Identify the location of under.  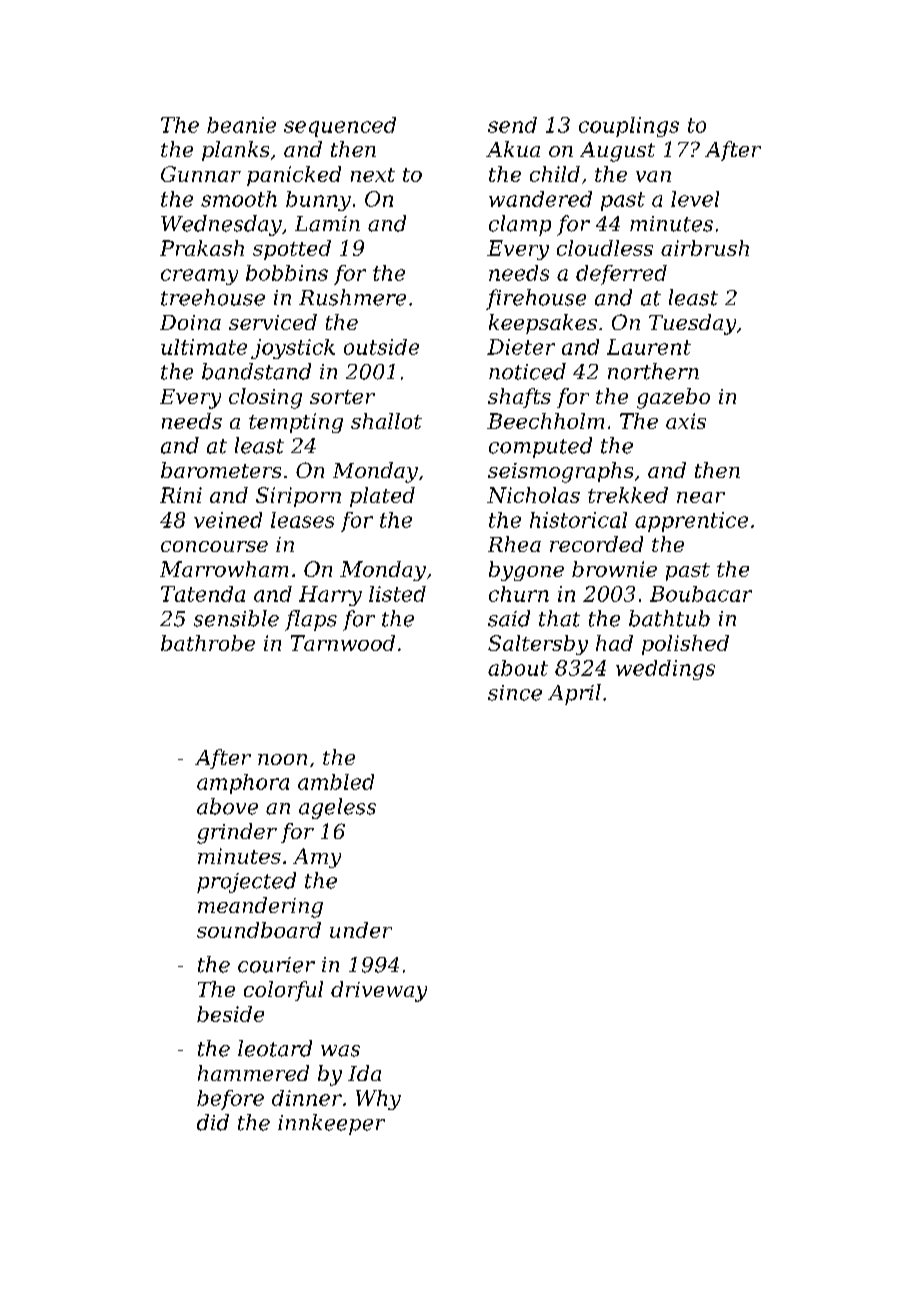
(361, 930).
